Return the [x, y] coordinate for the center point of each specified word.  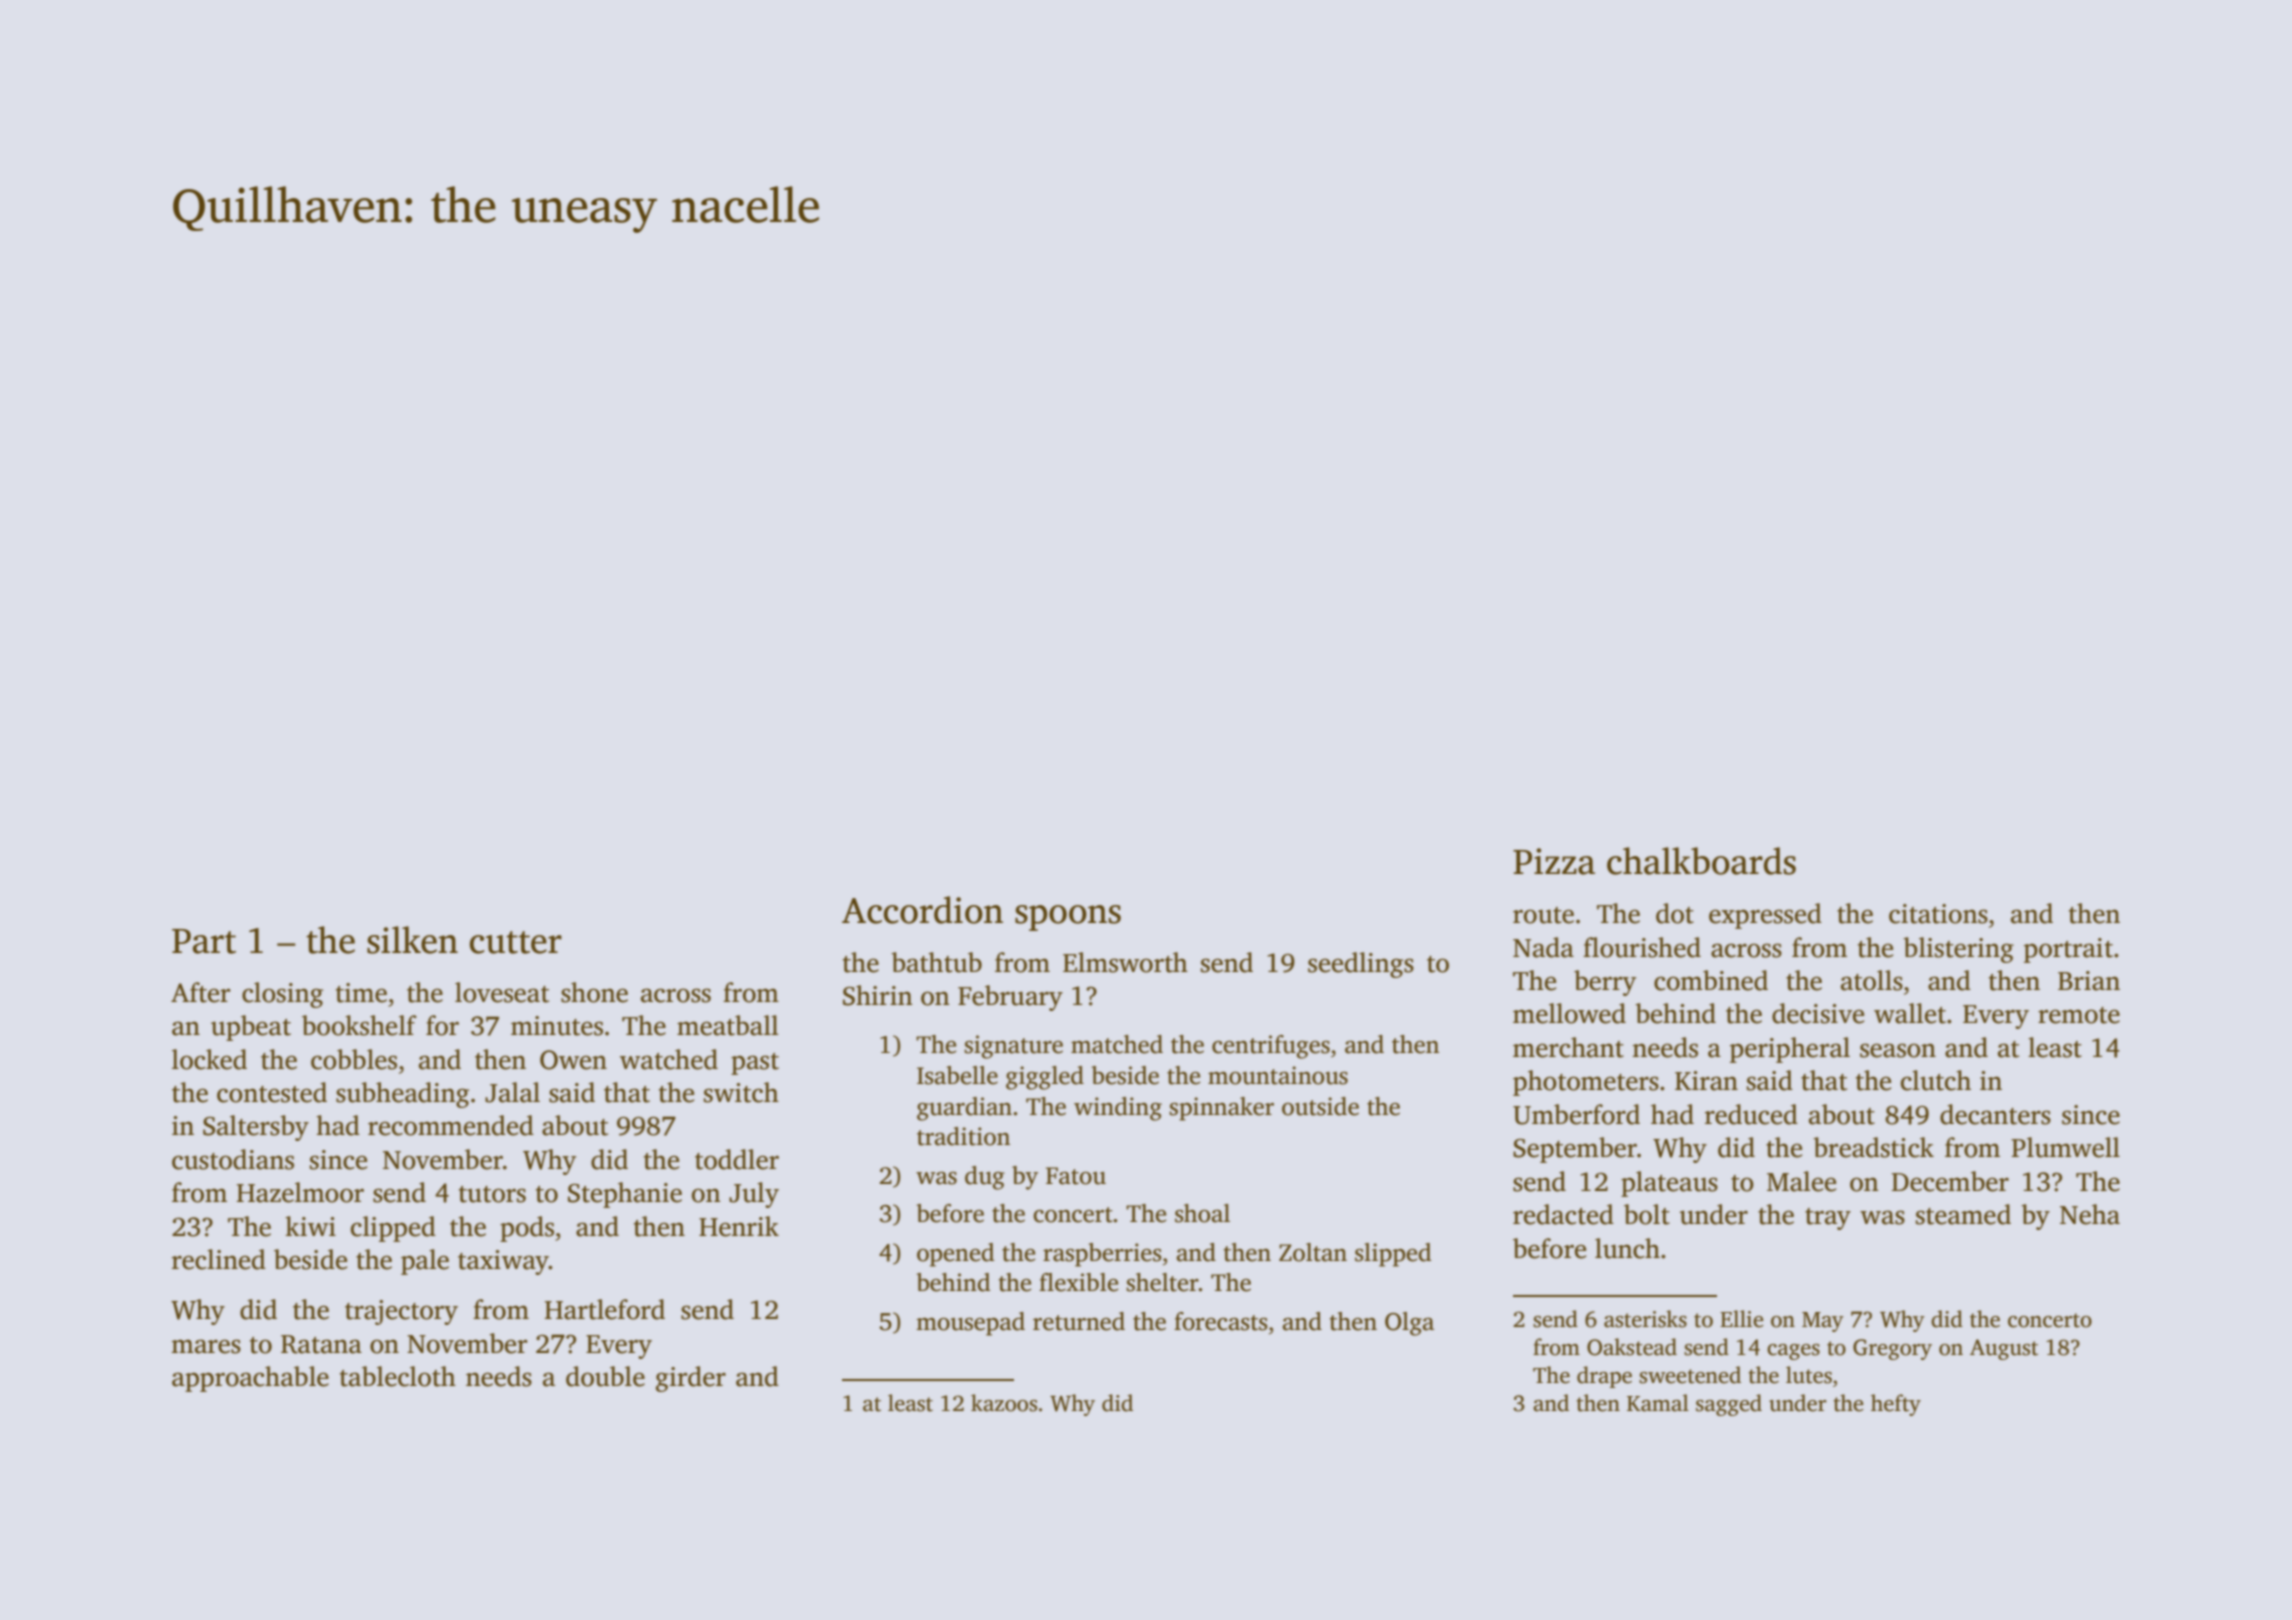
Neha [2090, 1214]
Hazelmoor [300, 1192]
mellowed [1569, 1013]
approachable [250, 1379]
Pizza [1554, 861]
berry [1605, 983]
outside [1320, 1106]
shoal [1202, 1213]
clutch [1936, 1080]
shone [594, 992]
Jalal [512, 1092]
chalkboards [1701, 861]
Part [204, 941]
